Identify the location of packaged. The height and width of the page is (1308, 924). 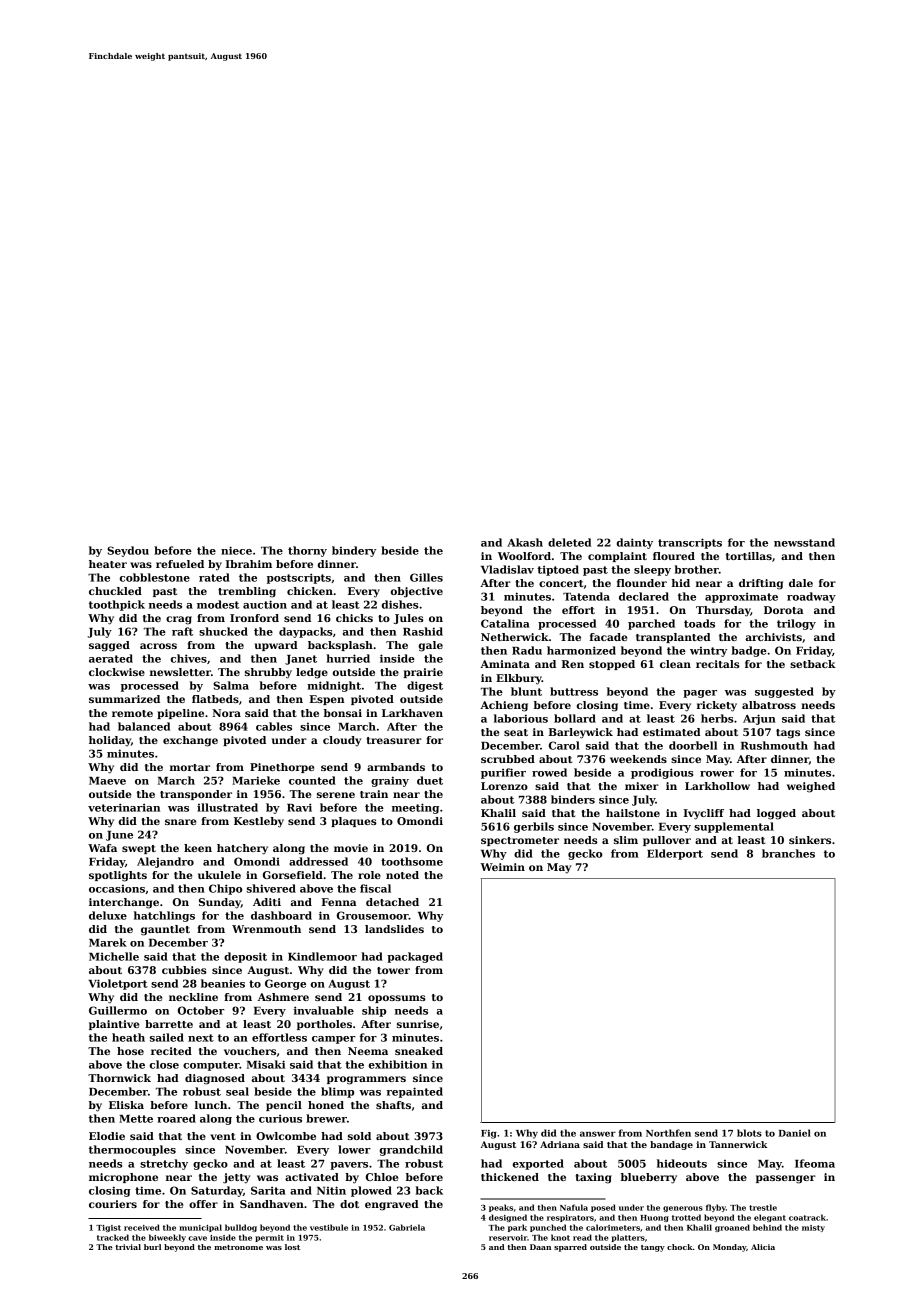
(415, 957).
